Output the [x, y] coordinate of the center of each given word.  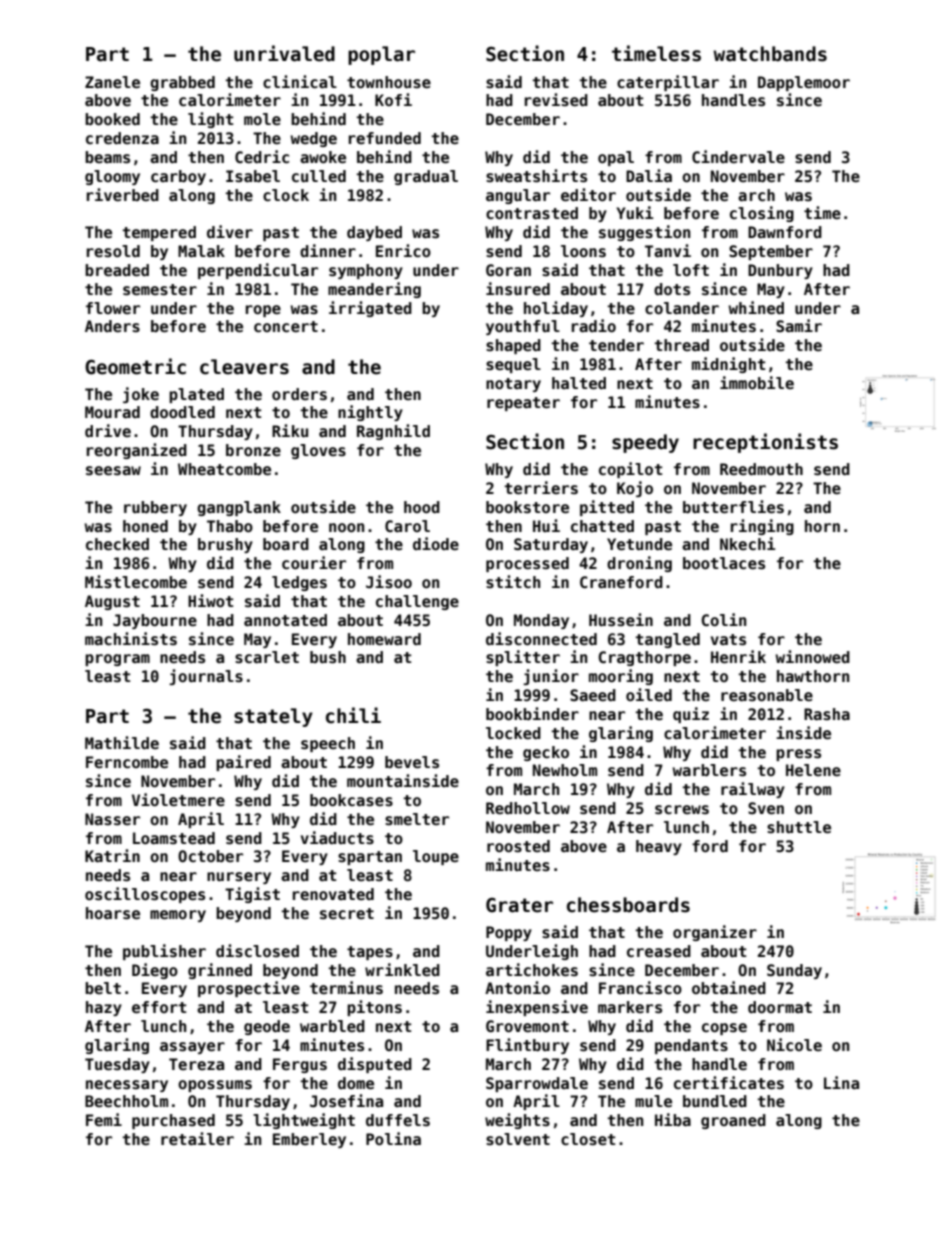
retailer [197, 1139]
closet [588, 1139]
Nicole [794, 1045]
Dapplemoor [804, 83]
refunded [385, 138]
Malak [201, 251]
